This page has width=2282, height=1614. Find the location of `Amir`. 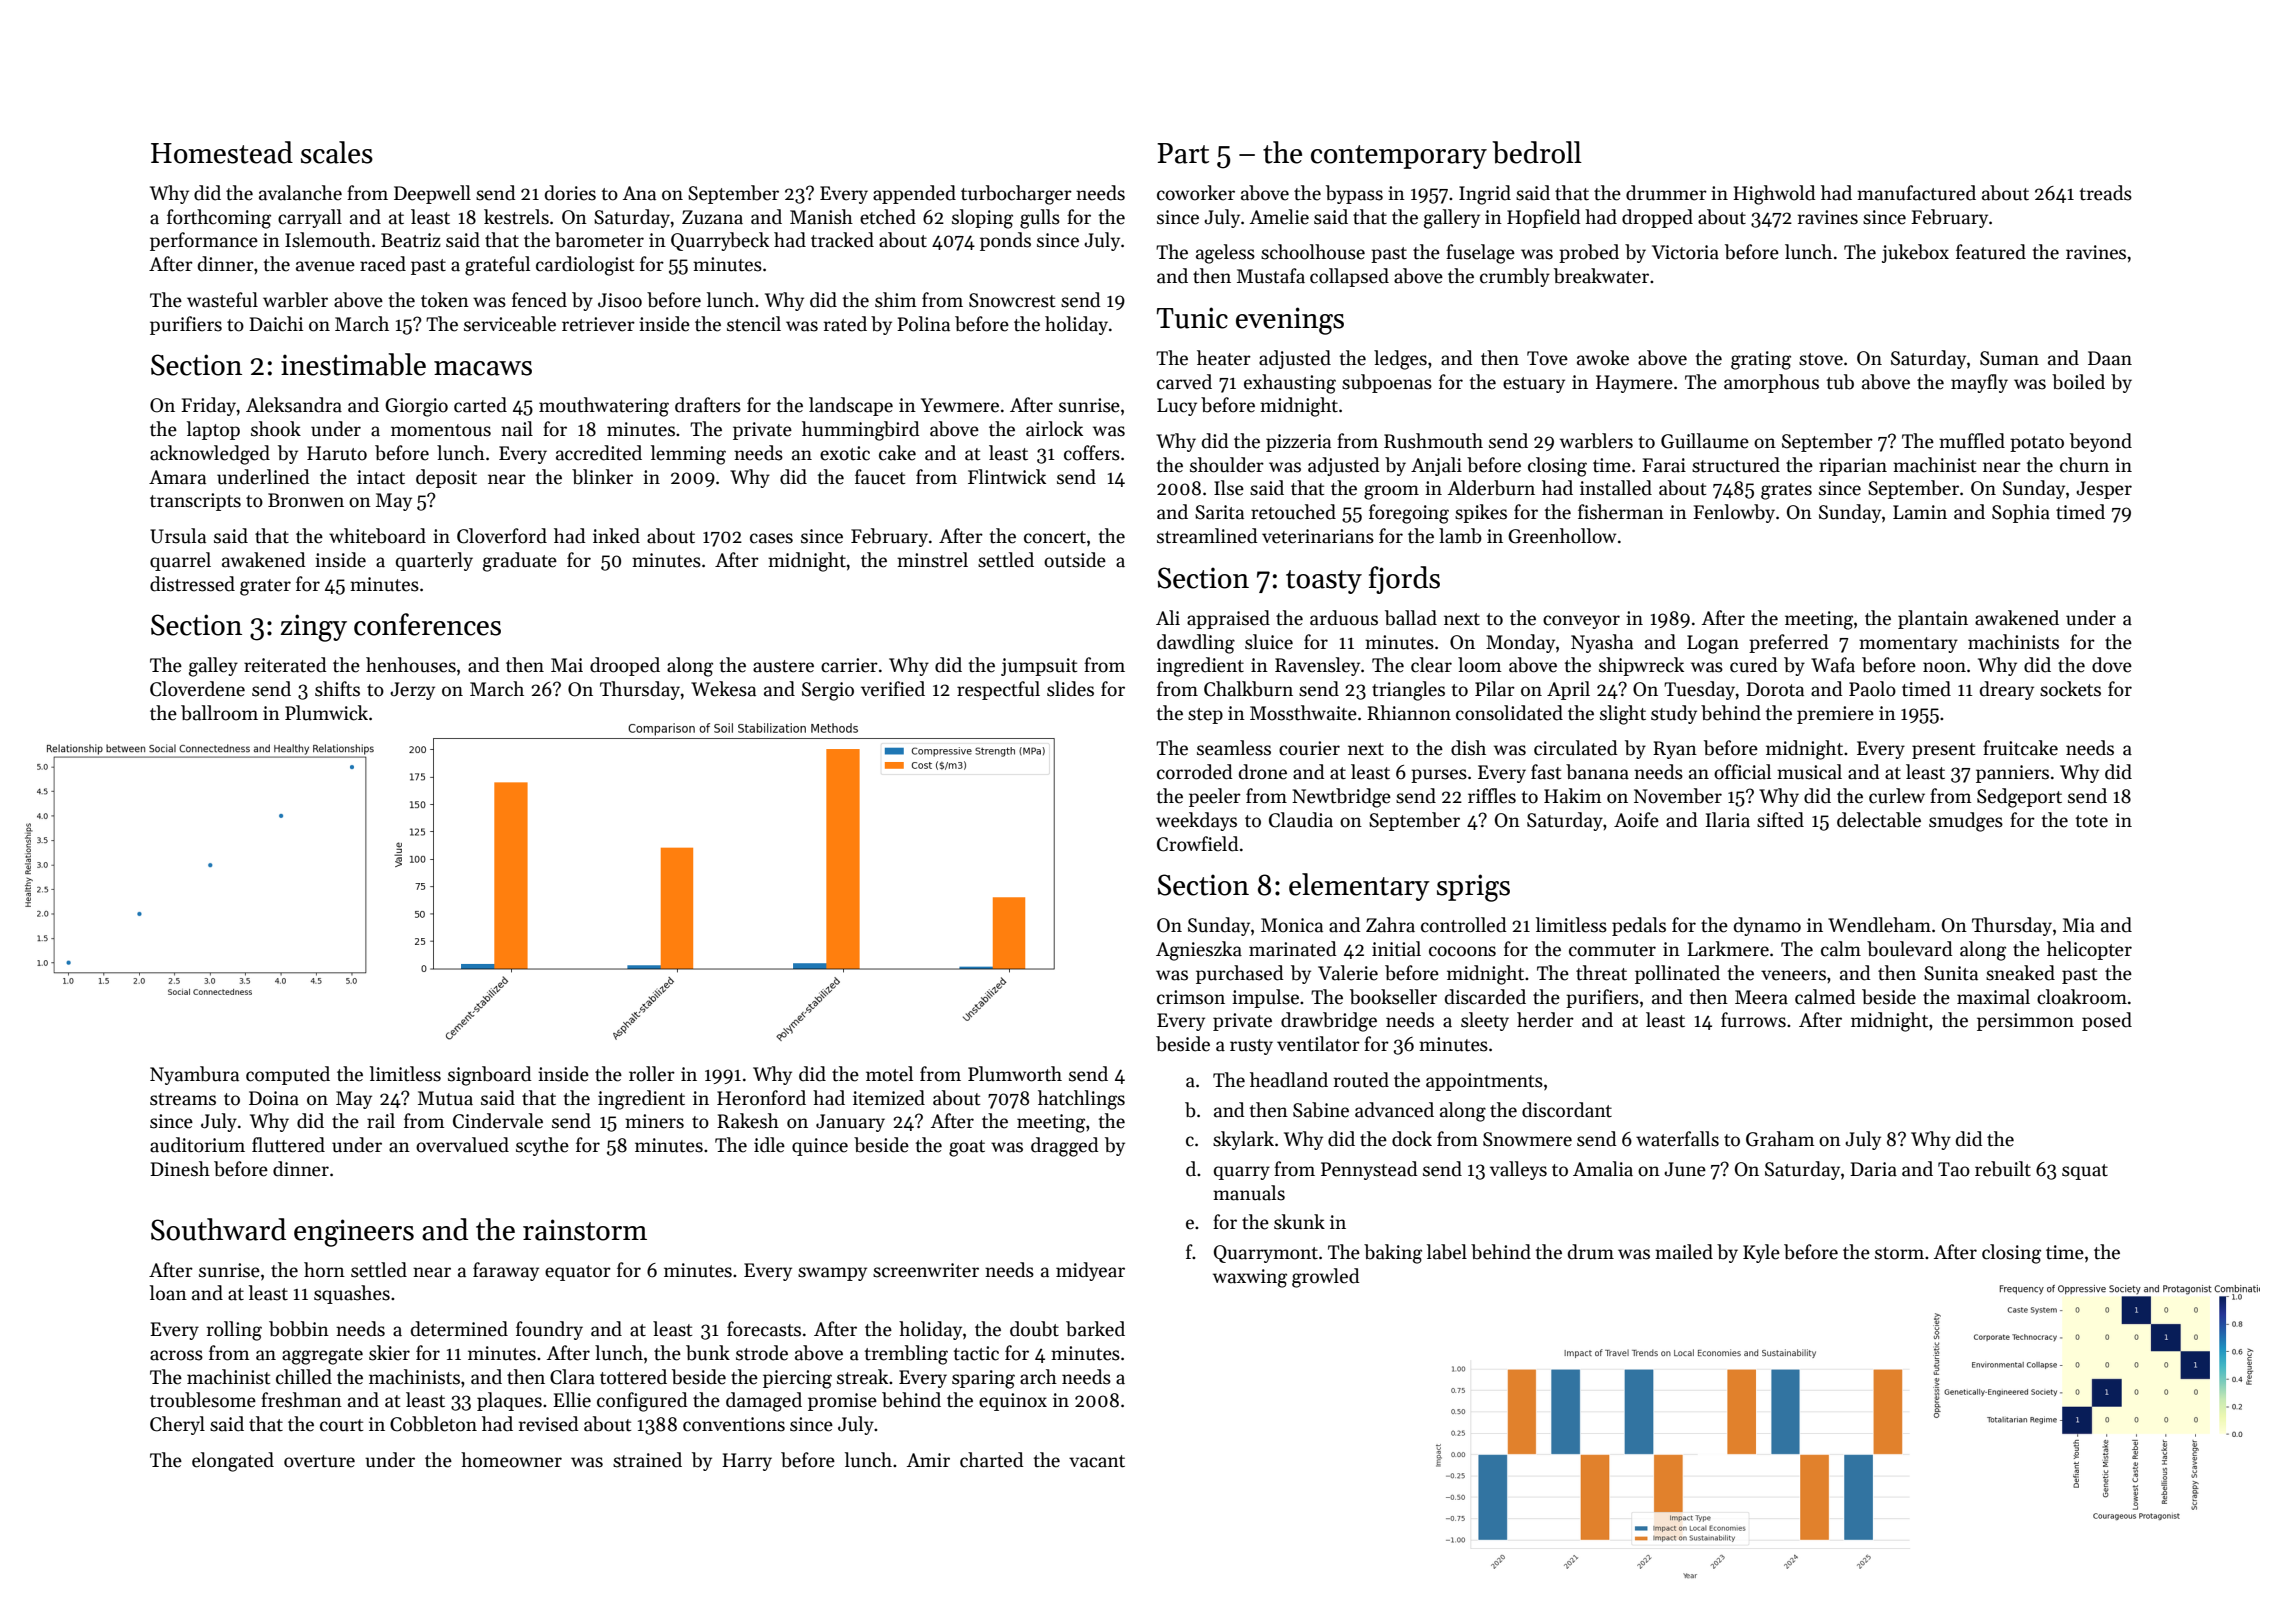

Amir is located at coordinates (928, 1460).
